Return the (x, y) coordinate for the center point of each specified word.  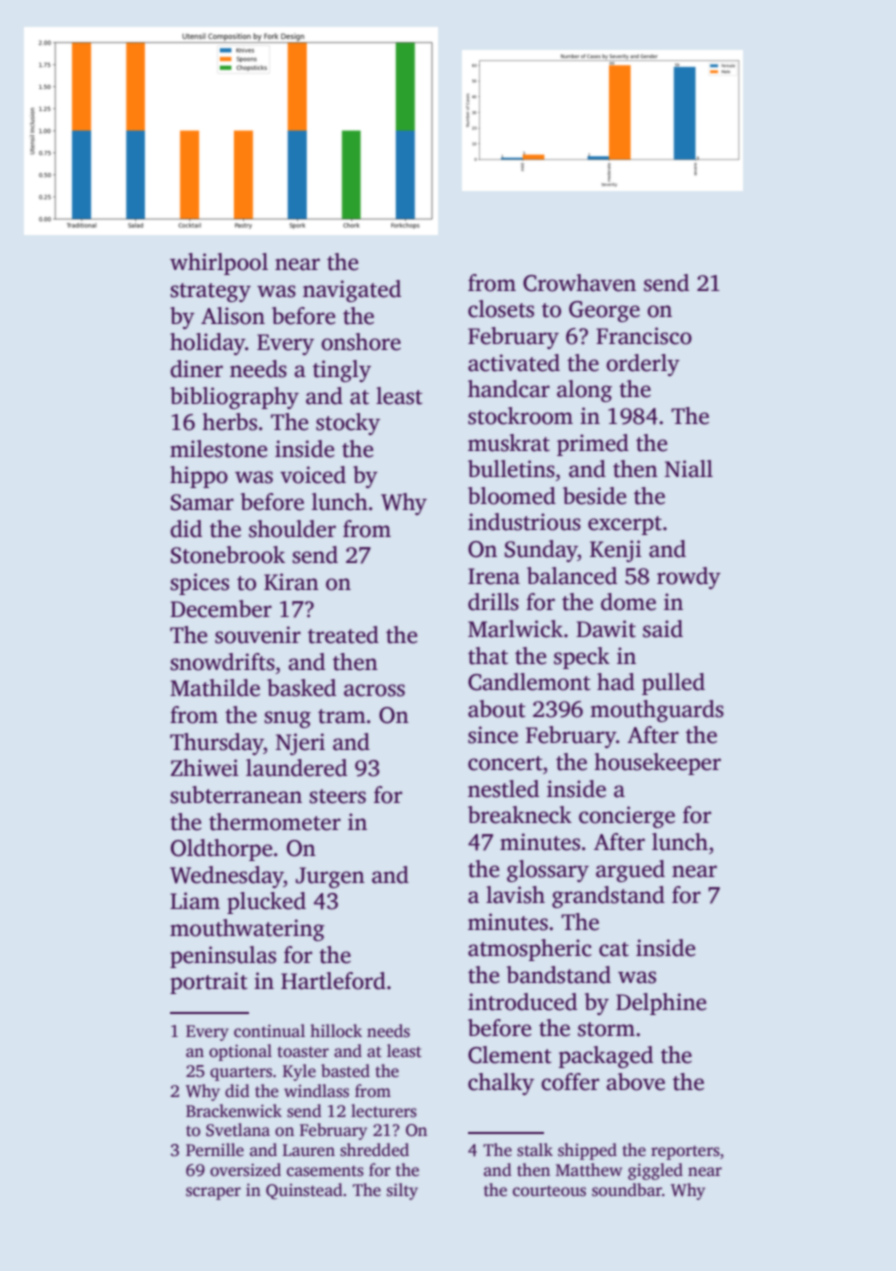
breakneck (520, 815)
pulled (673, 684)
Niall (689, 469)
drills (493, 602)
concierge (627, 817)
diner (196, 369)
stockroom (520, 416)
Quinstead (304, 1191)
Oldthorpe (221, 850)
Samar (202, 502)
